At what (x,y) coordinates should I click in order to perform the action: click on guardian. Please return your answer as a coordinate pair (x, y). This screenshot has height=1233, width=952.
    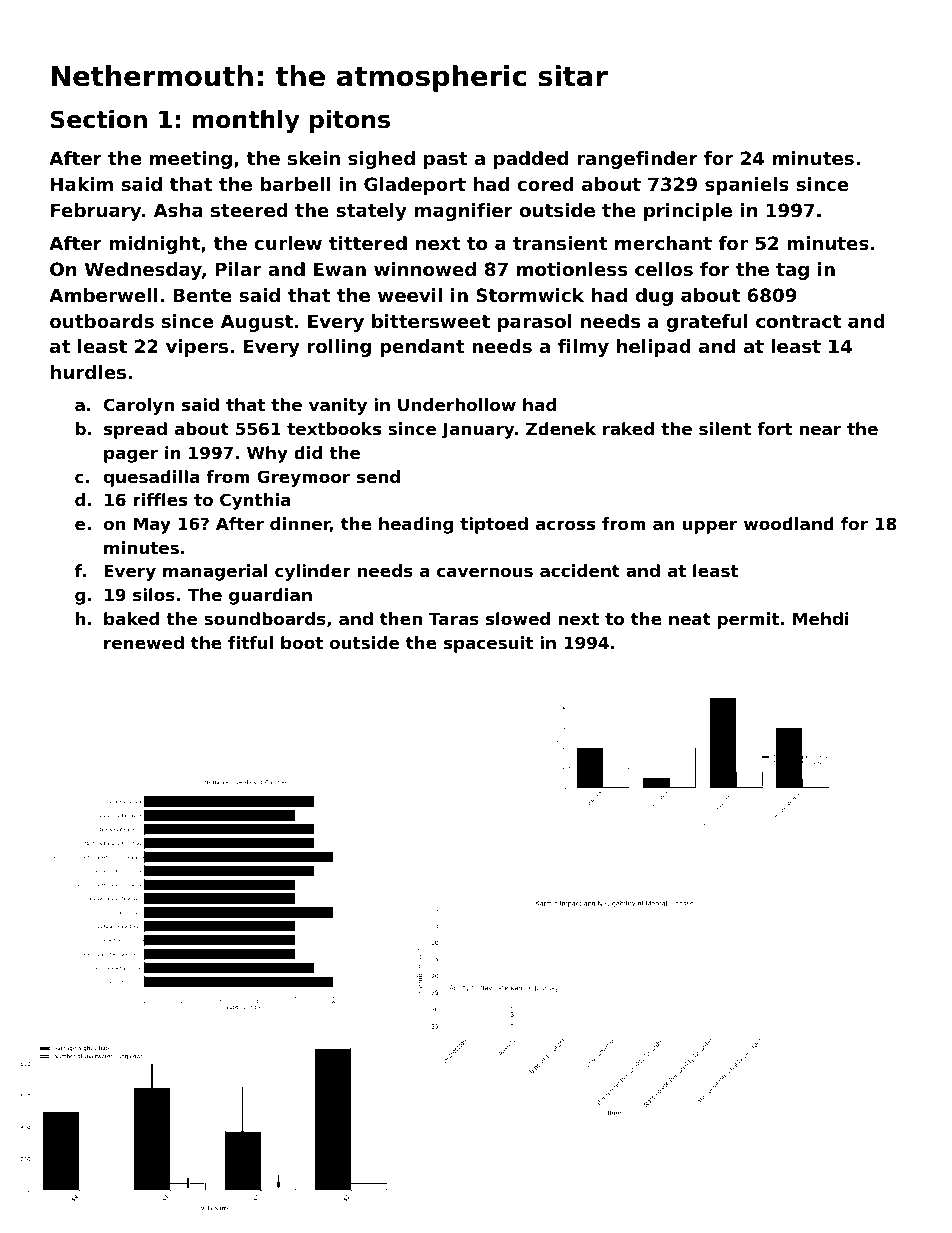
    Looking at the image, I should click on (270, 596).
